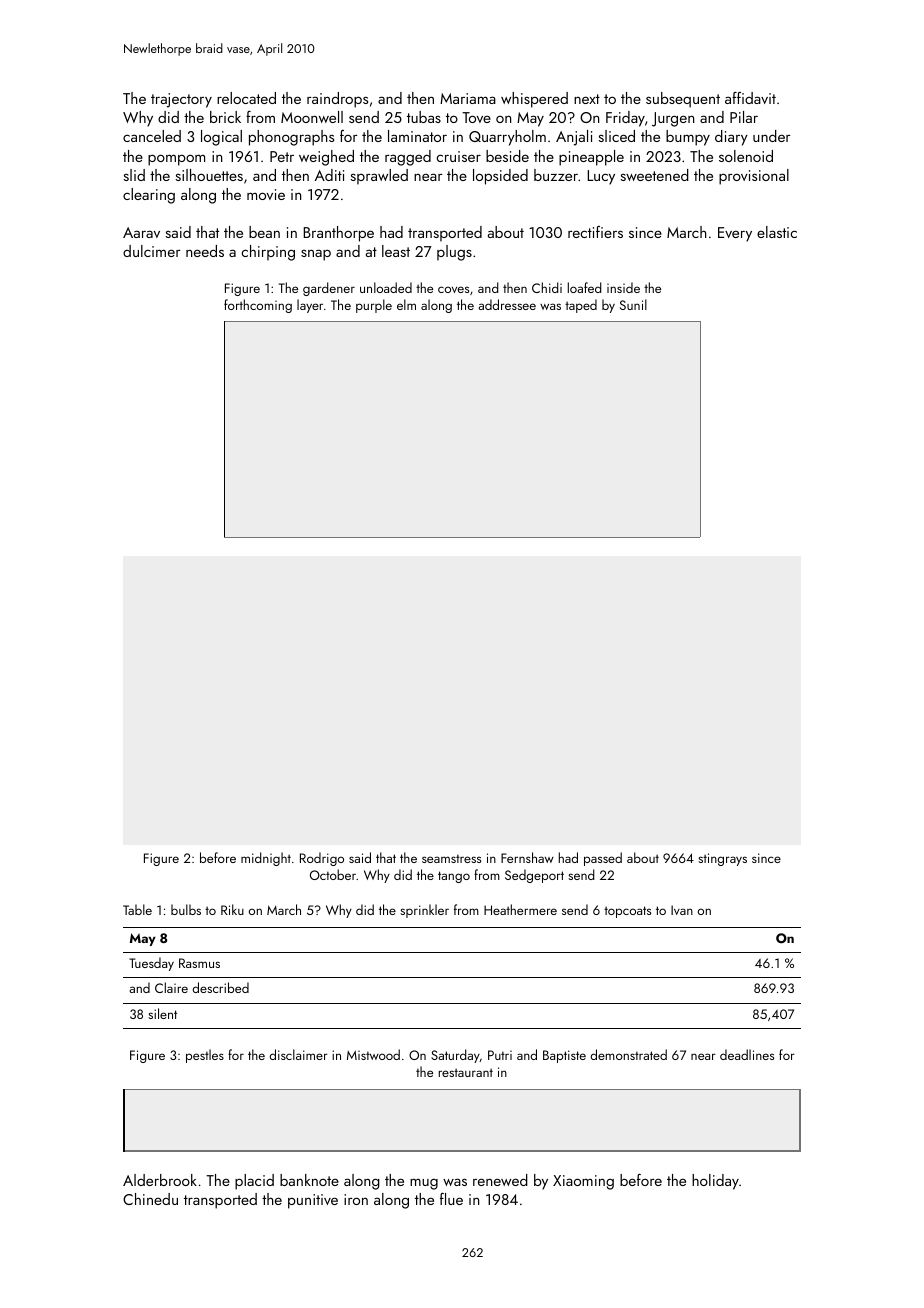  What do you see at coordinates (633, 304) in the document?
I see `Sunil` at bounding box center [633, 304].
